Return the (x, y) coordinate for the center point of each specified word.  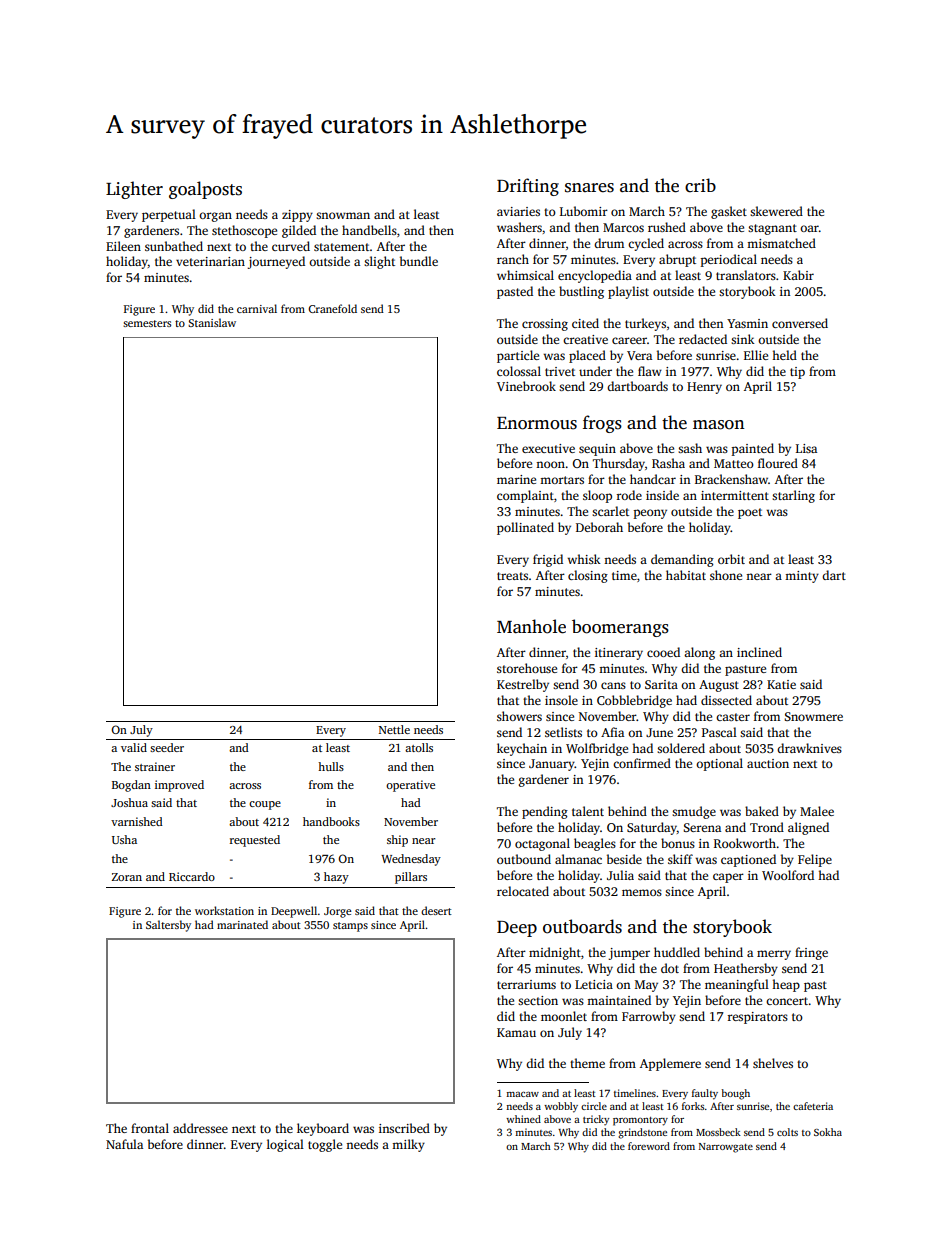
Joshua (129, 802)
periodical (729, 260)
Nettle (394, 729)
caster (733, 717)
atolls (419, 747)
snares (589, 188)
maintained (619, 1000)
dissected (726, 700)
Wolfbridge (597, 749)
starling (793, 496)
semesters (147, 323)
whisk (584, 559)
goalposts (205, 190)
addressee (200, 1128)
